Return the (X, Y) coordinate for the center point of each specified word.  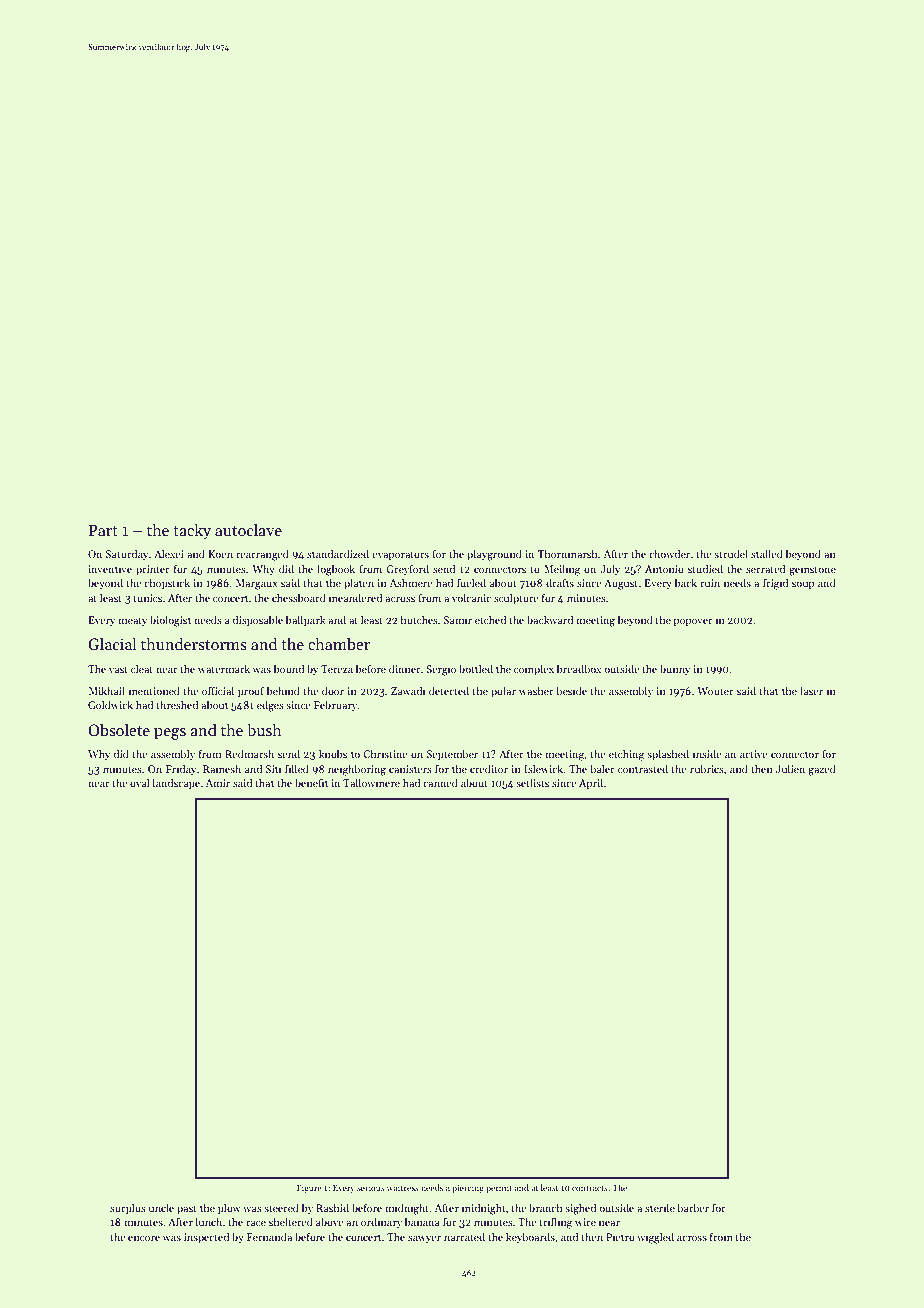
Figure (309, 1189)
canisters (410, 769)
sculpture (516, 598)
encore (144, 1238)
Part (103, 530)
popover (693, 622)
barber (693, 1207)
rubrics (707, 768)
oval (139, 782)
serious (371, 1188)
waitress (403, 1188)
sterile (660, 1207)
